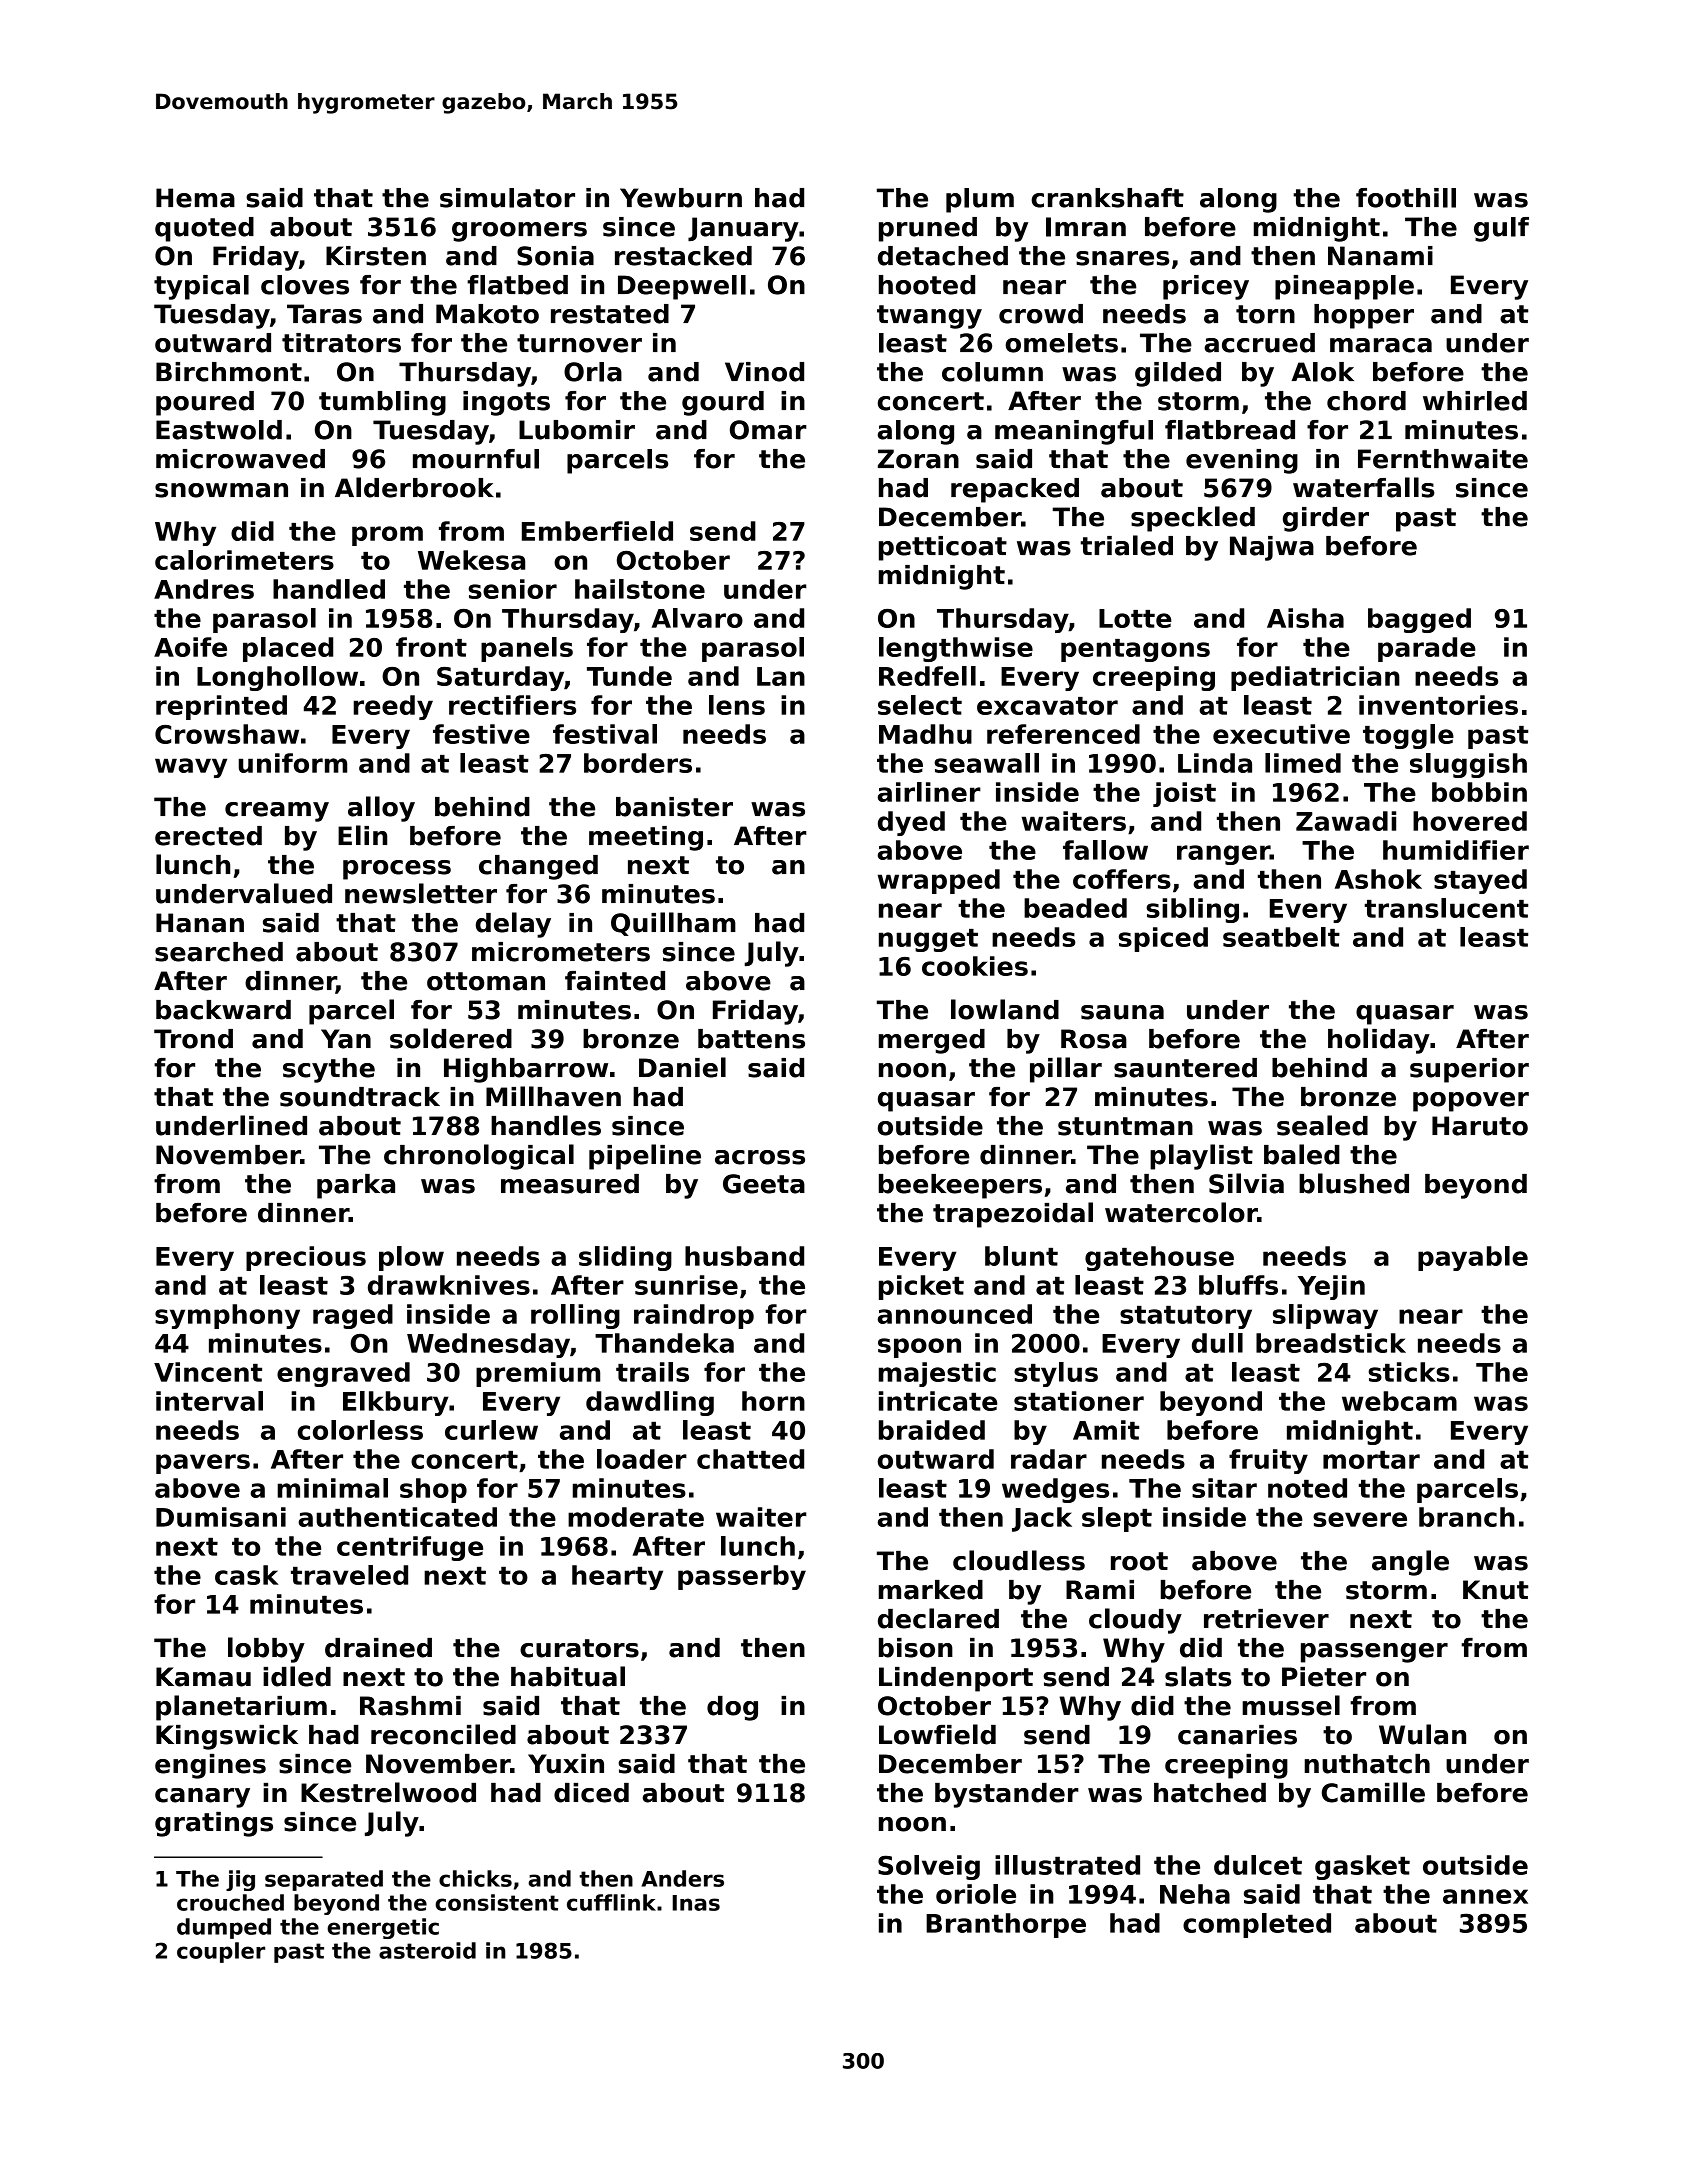 The height and width of the document is (2178, 1683). What do you see at coordinates (1242, 461) in the document?
I see `evening` at bounding box center [1242, 461].
